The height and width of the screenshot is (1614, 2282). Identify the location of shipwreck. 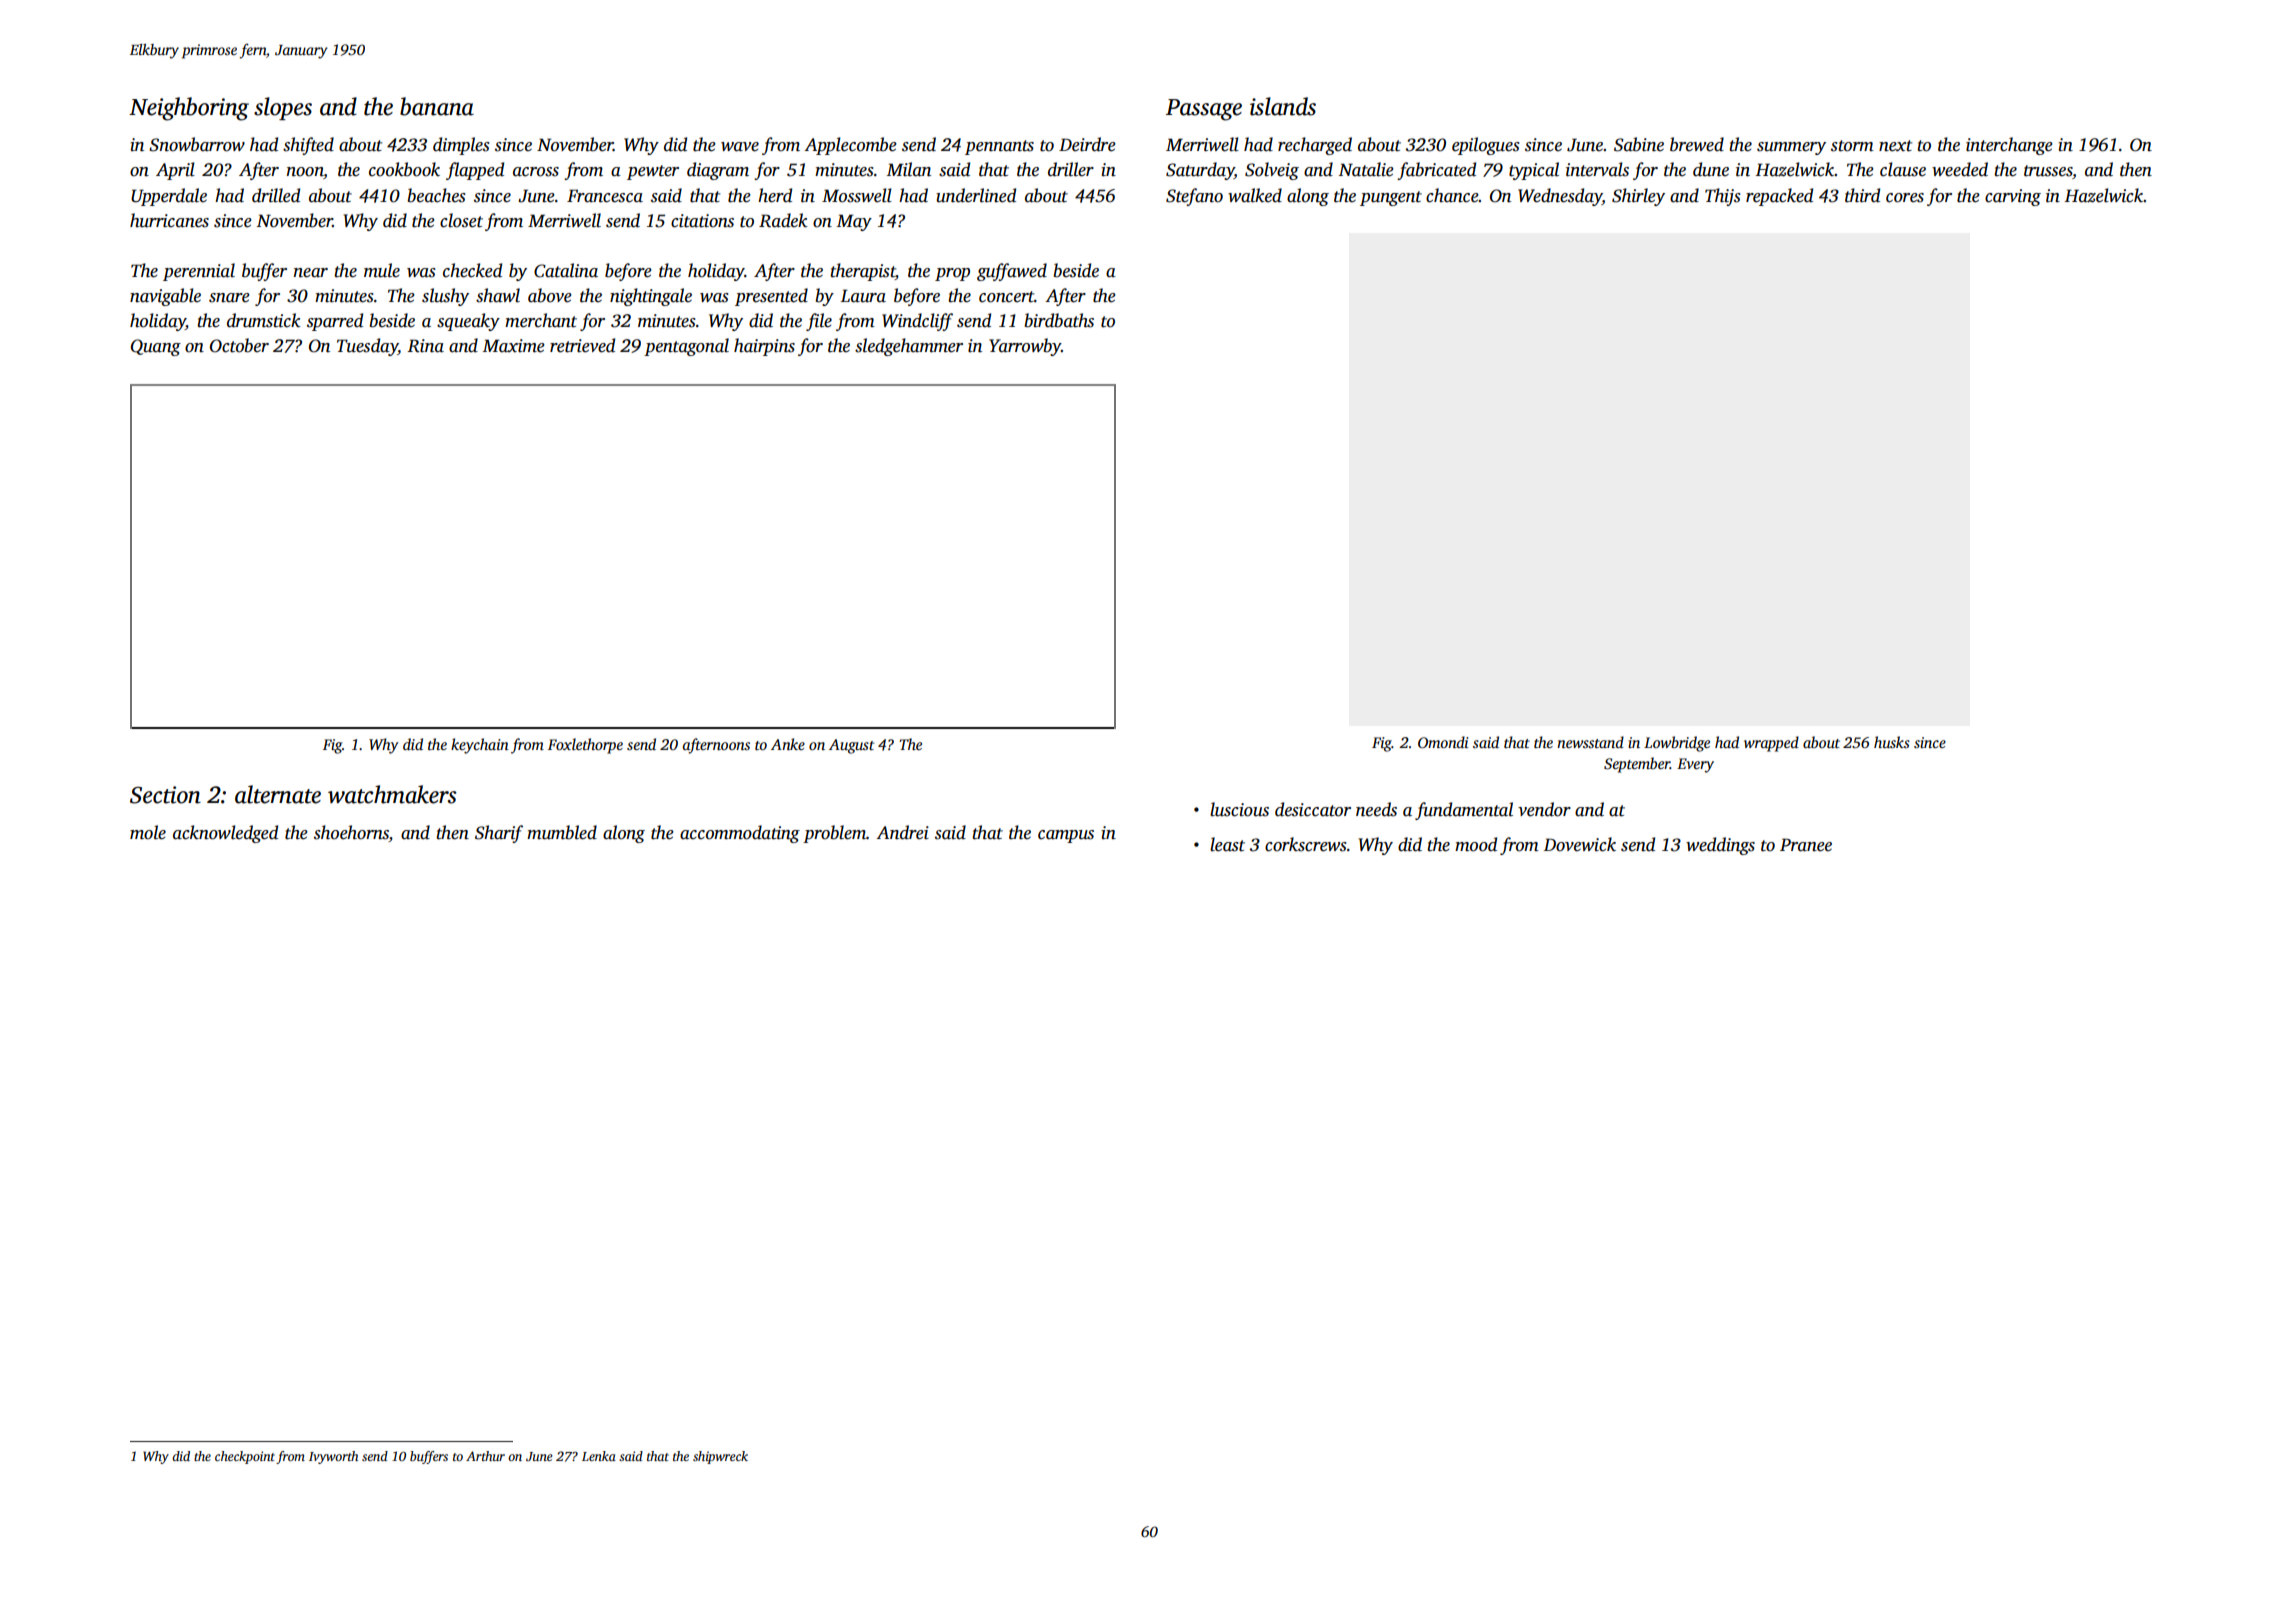
(720, 1457).
